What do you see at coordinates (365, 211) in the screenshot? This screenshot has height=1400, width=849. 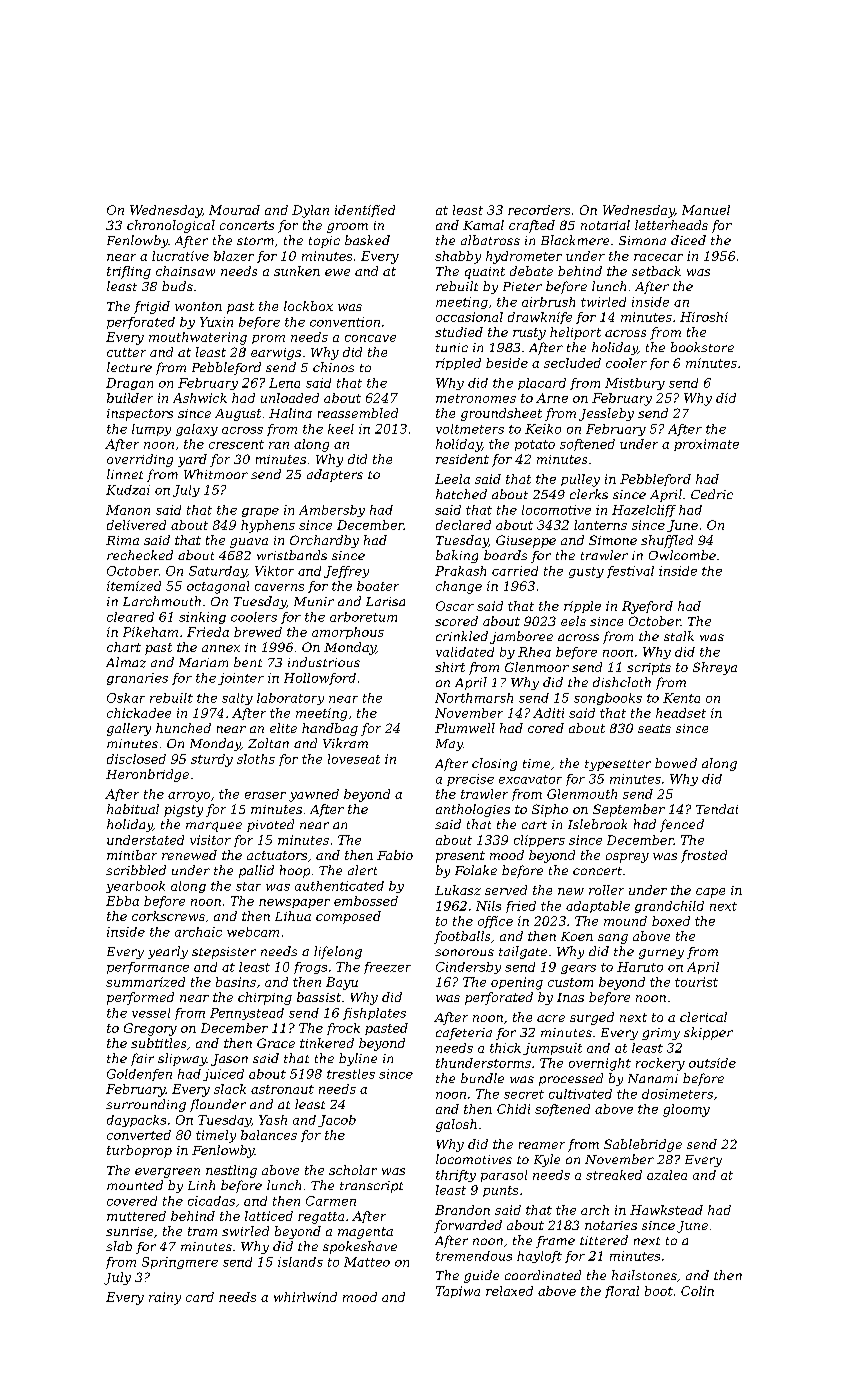 I see `identified` at bounding box center [365, 211].
